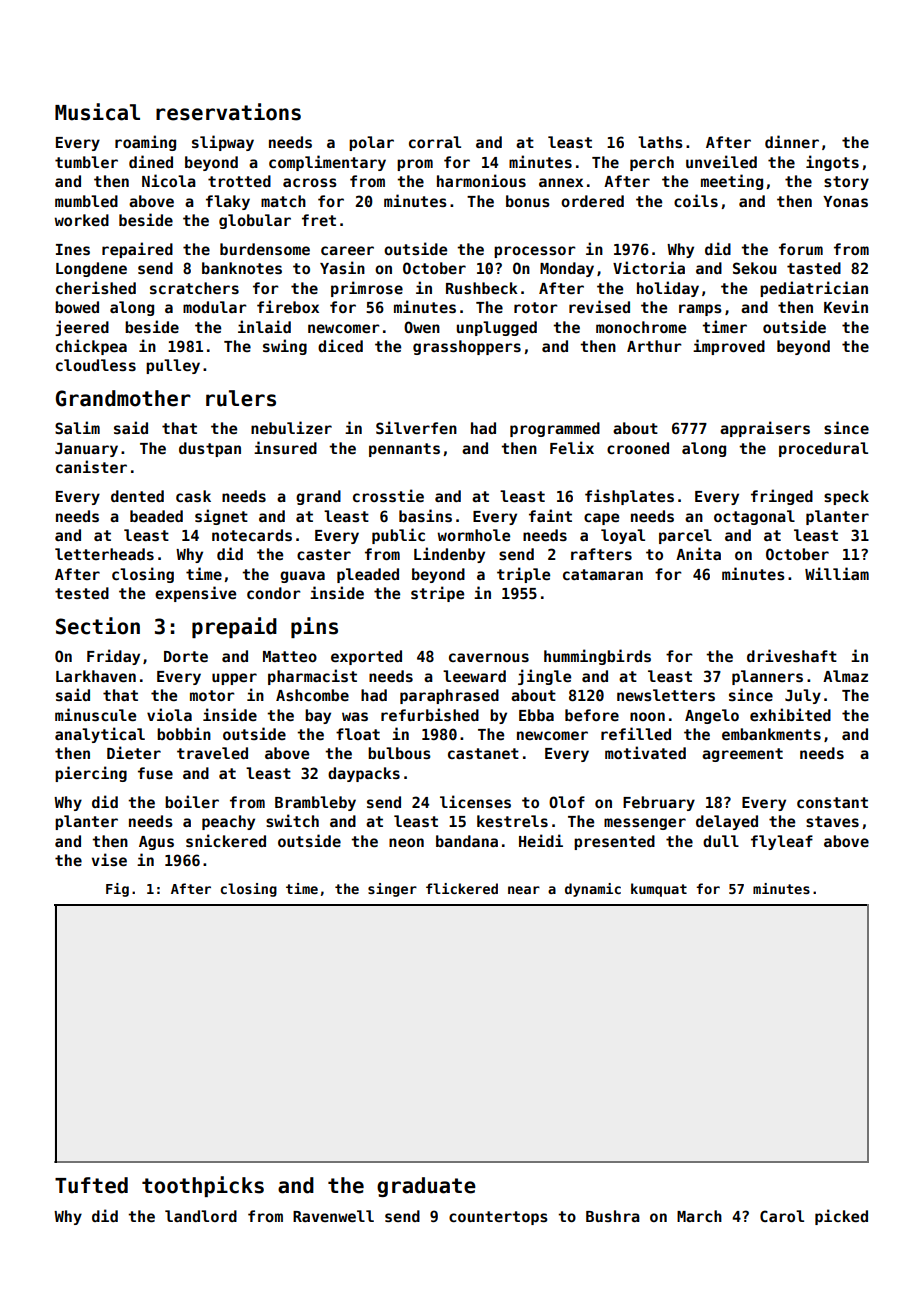 The height and width of the page is (1308, 924). Describe the element at coordinates (203, 1186) in the page. I see `toothpicks` at that location.
